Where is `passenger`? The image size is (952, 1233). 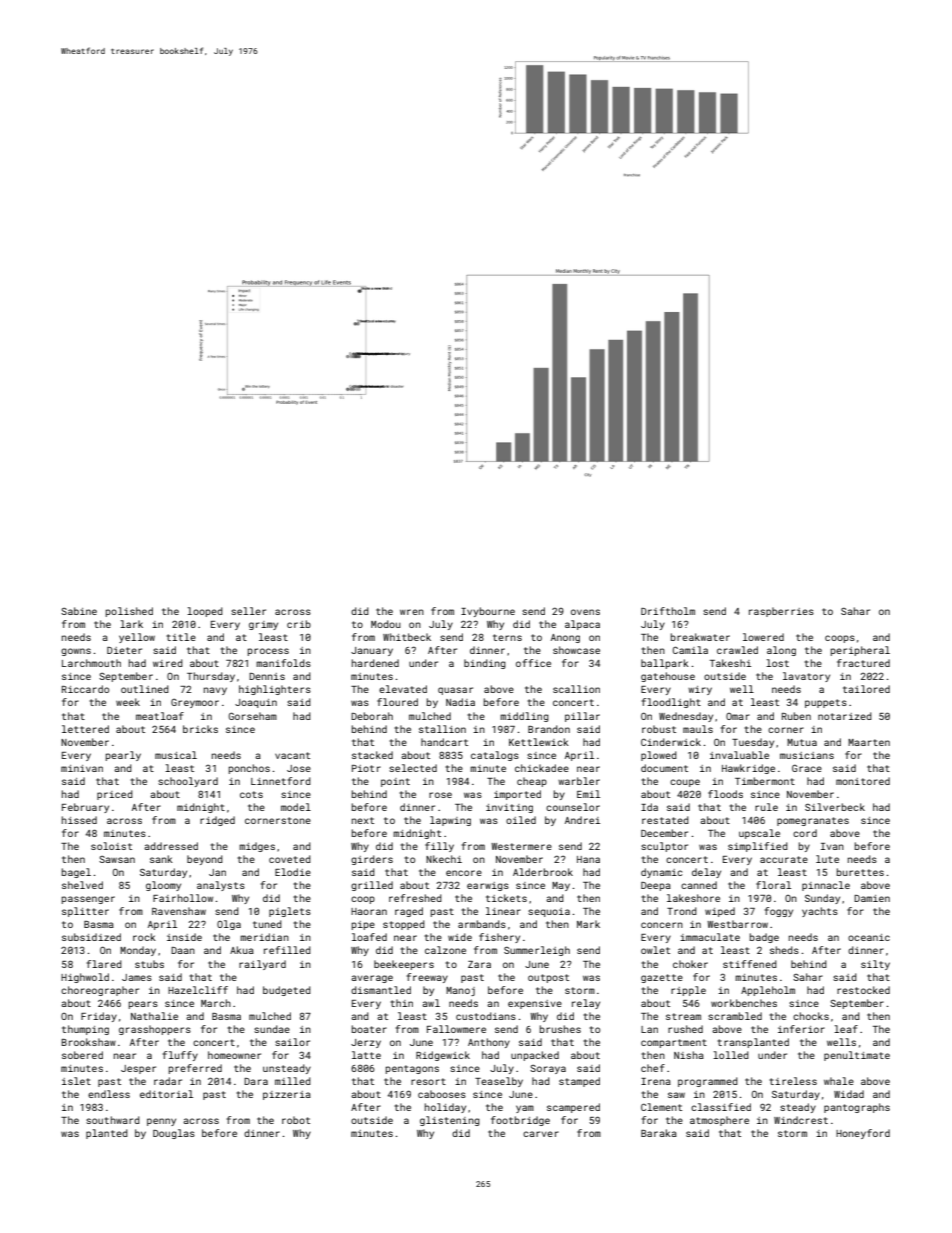
passenger is located at coordinates (88, 900).
